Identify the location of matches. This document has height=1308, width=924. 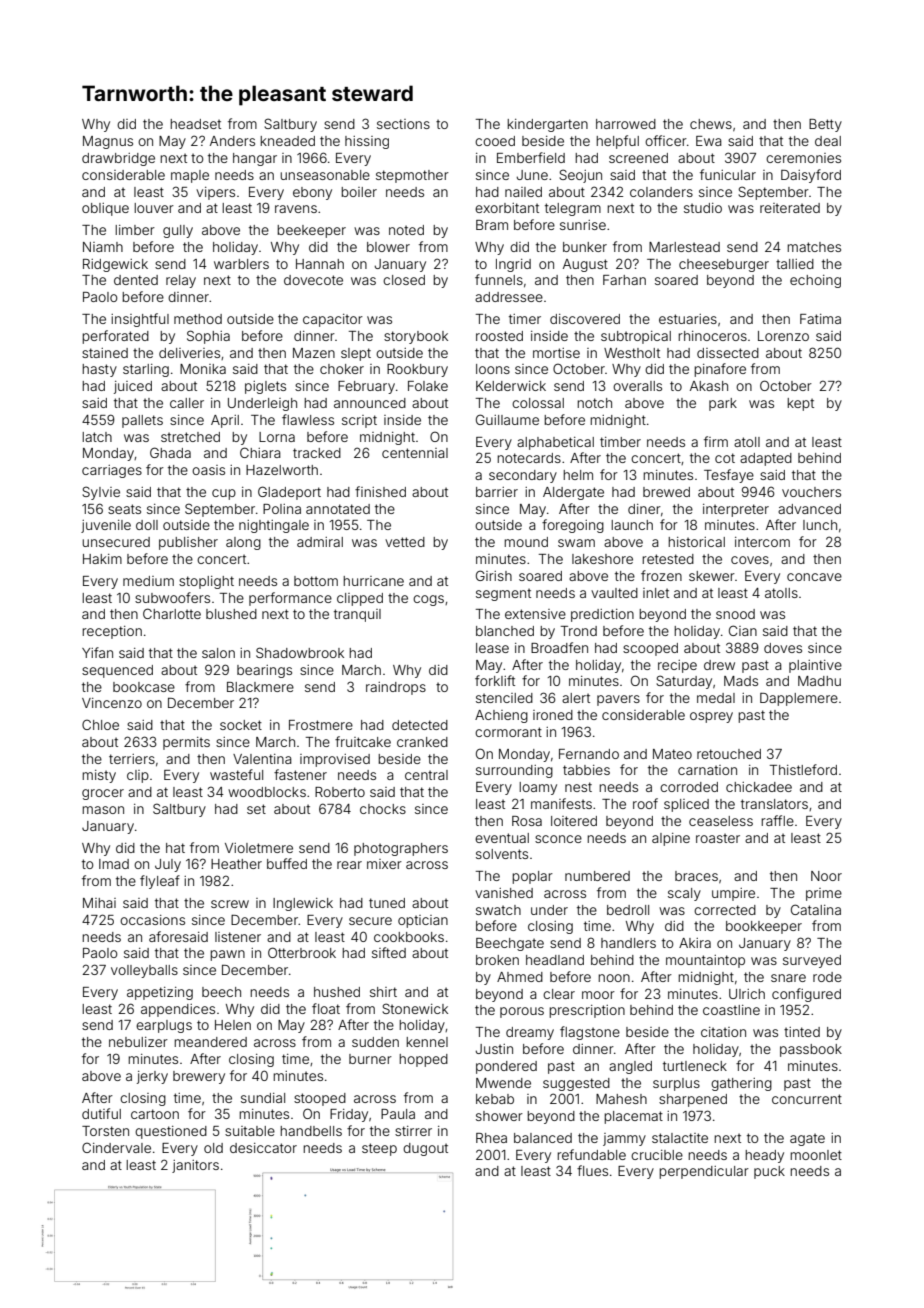
(814, 247).
